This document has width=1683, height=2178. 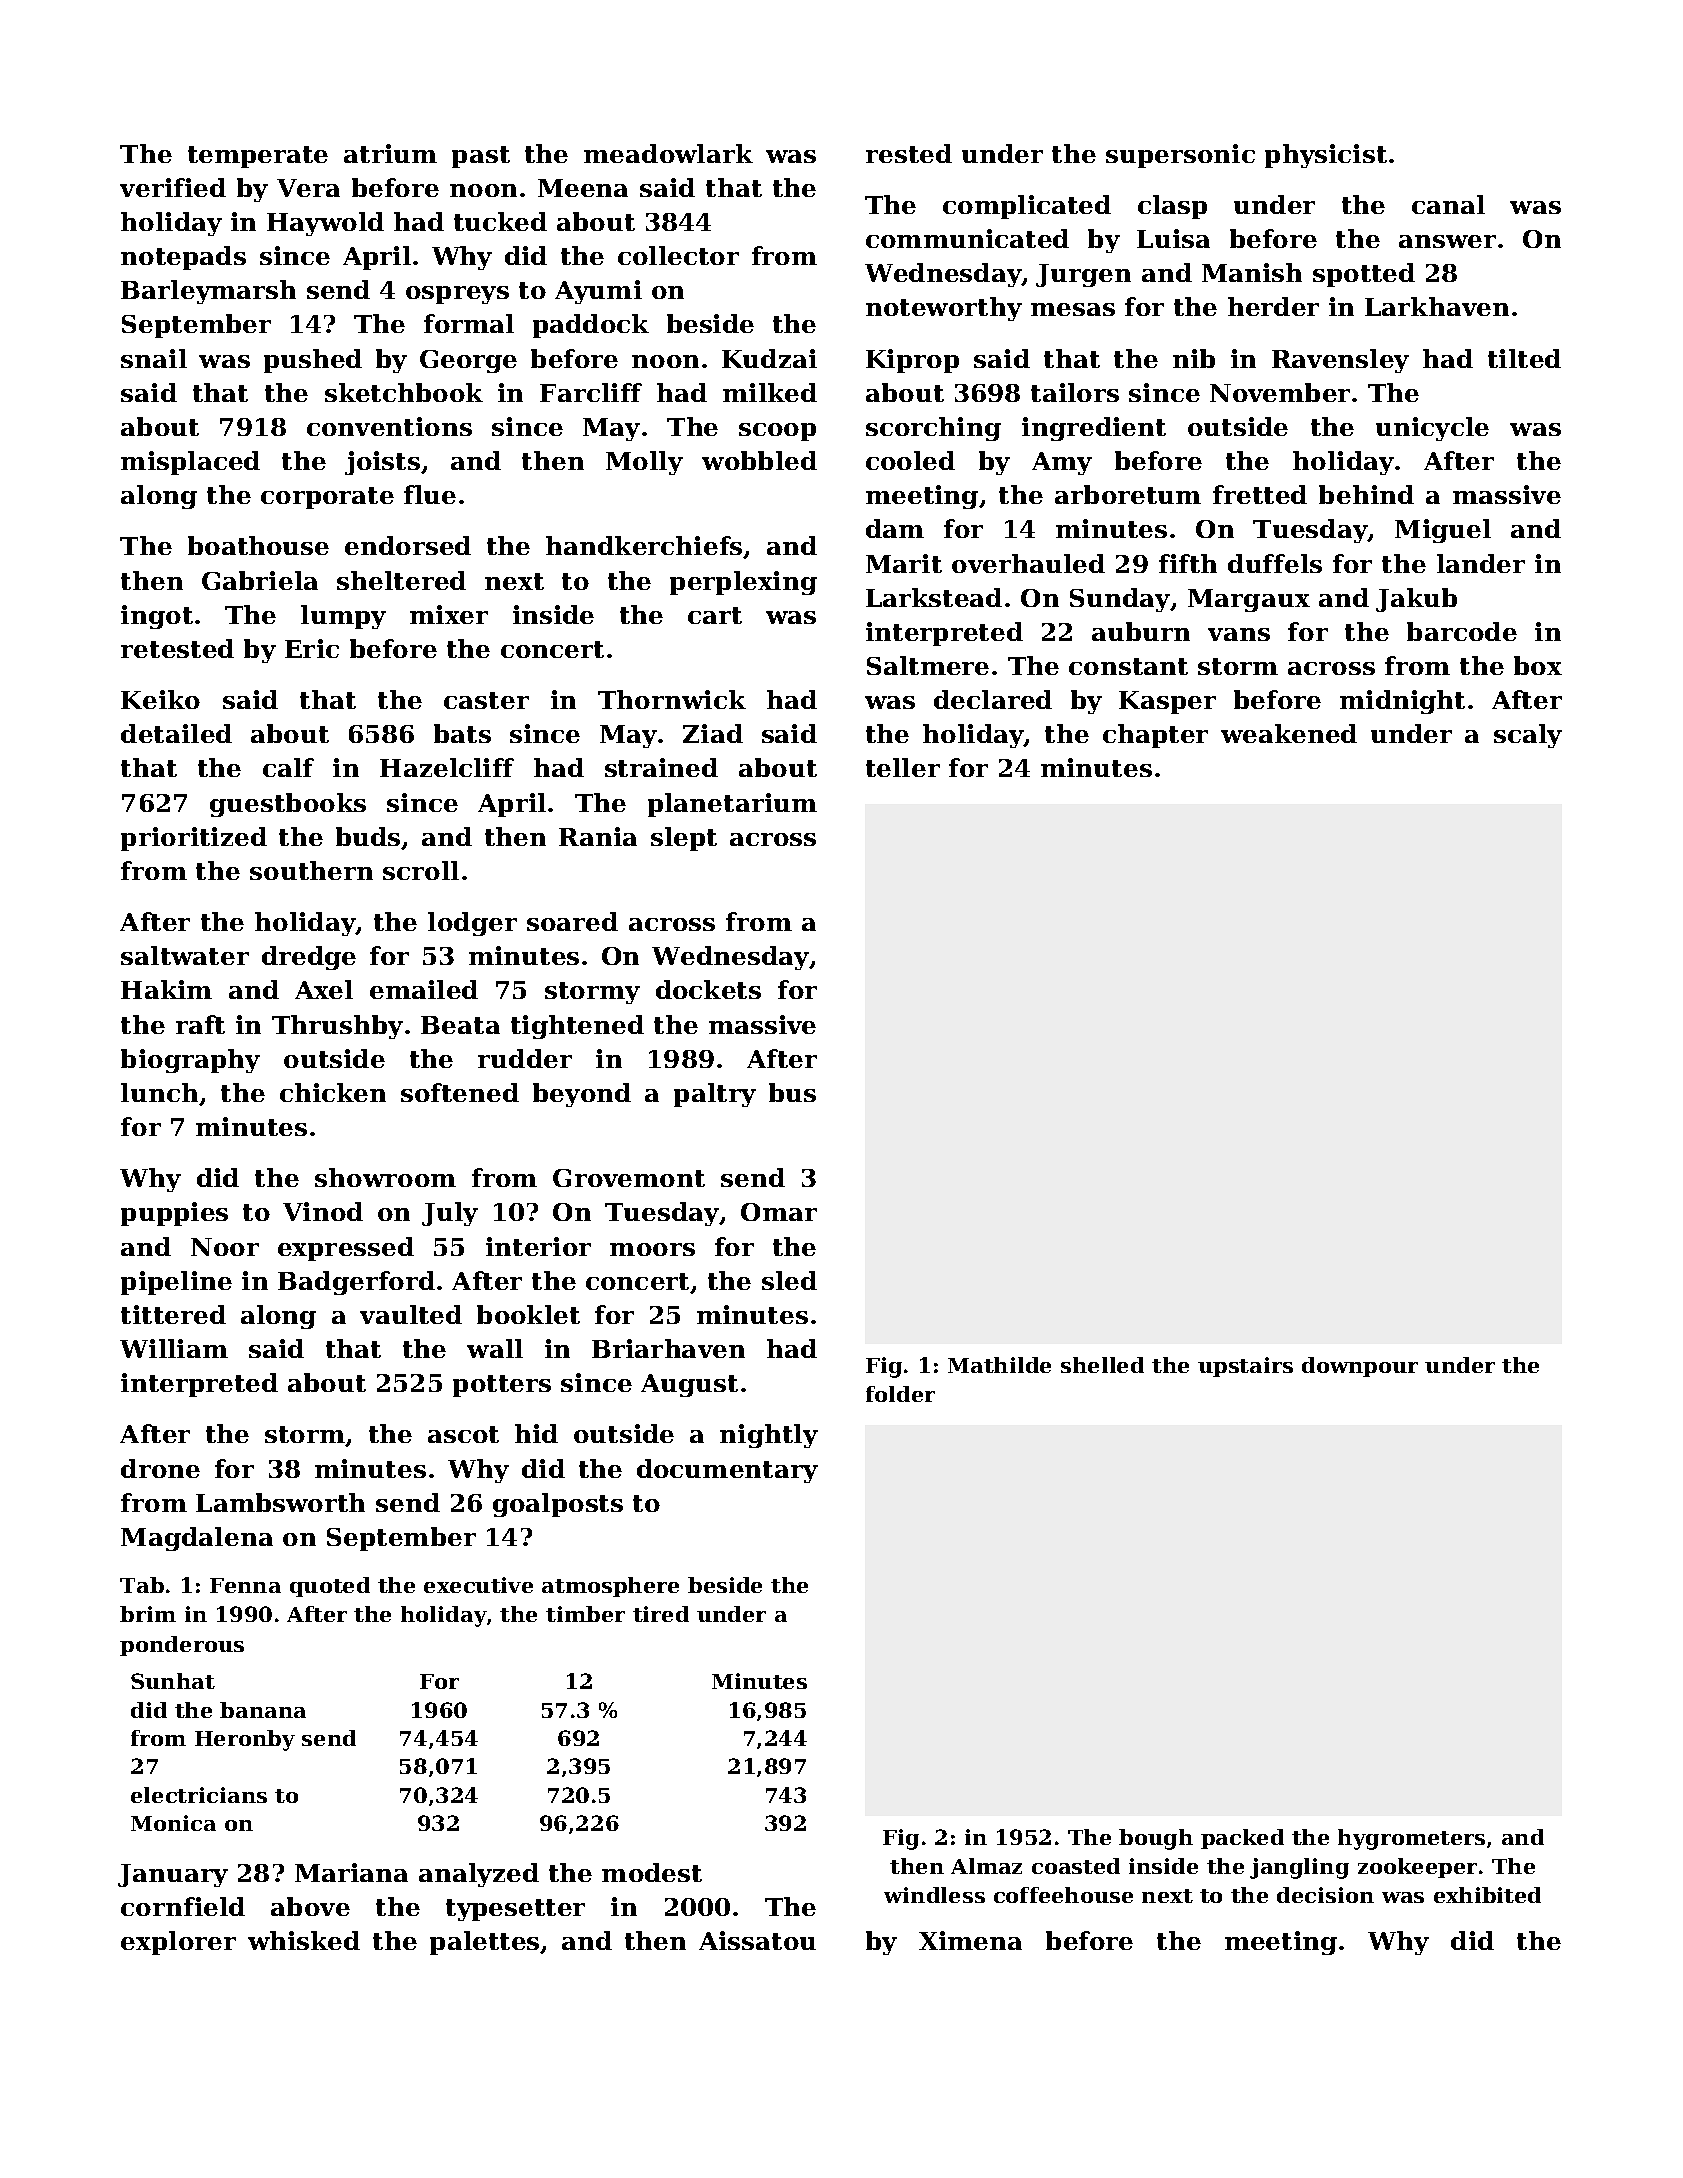 I want to click on weakened, so click(x=1289, y=733).
